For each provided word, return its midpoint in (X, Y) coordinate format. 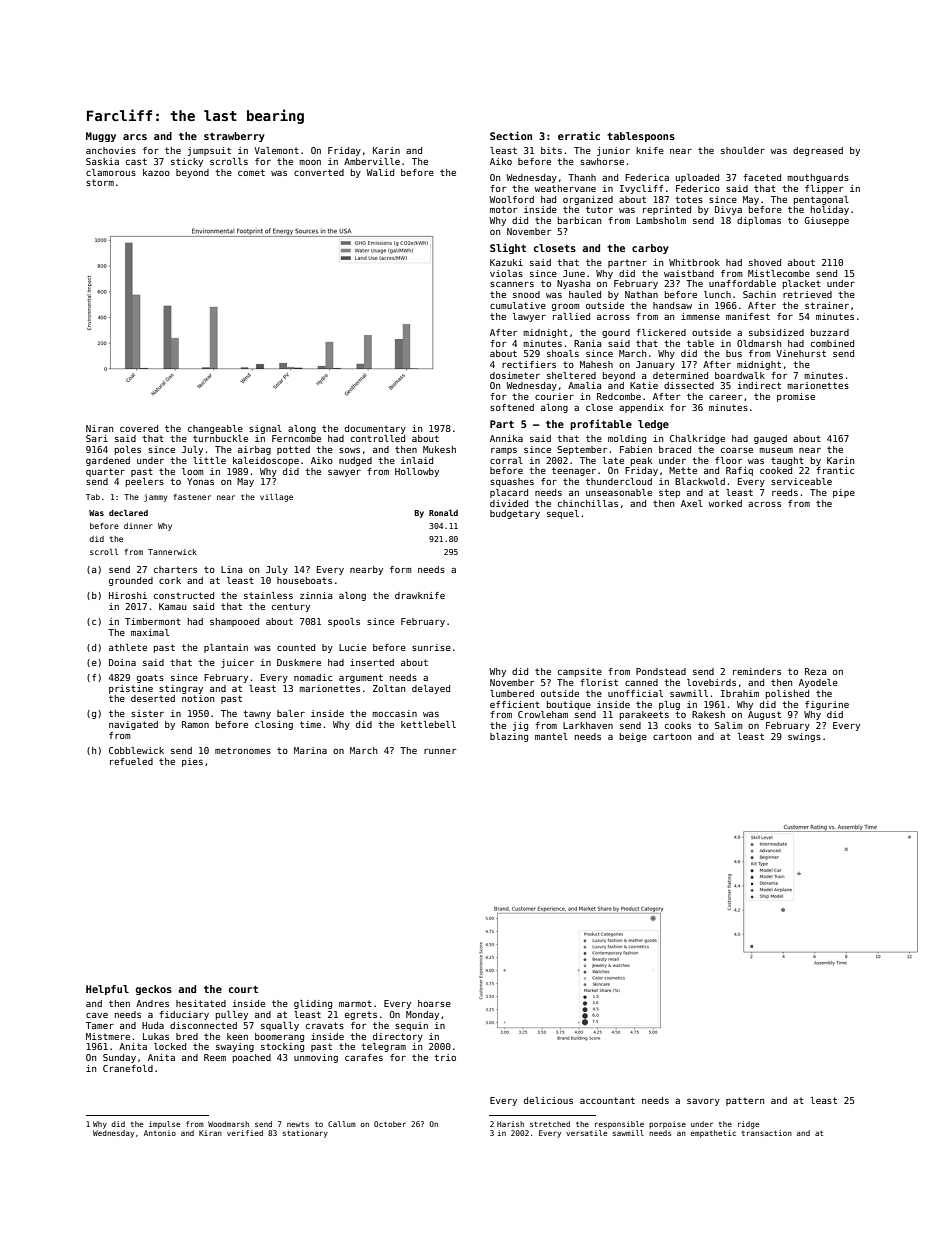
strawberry (234, 137)
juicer (237, 663)
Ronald (443, 513)
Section (511, 135)
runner (440, 751)
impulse (164, 1125)
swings (804, 737)
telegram (383, 1047)
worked (725, 503)
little (209, 460)
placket (802, 284)
